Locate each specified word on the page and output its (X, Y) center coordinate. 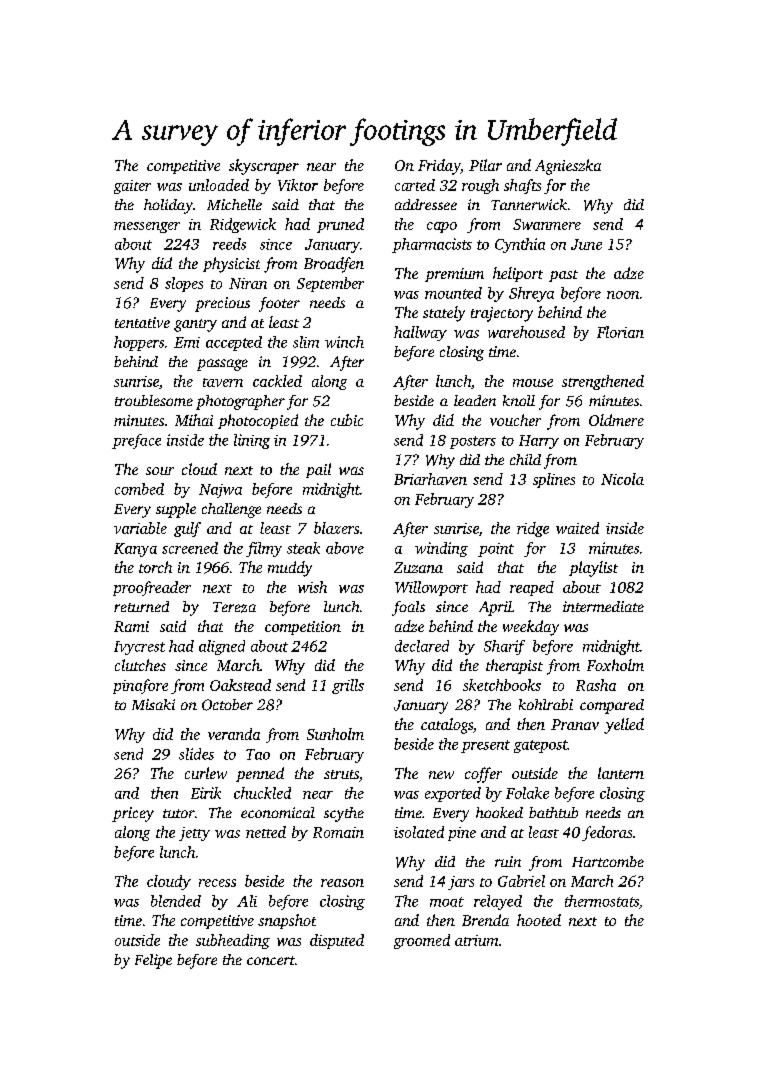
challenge (231, 510)
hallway (420, 333)
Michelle (234, 204)
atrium (476, 940)
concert (271, 960)
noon (623, 295)
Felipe (153, 961)
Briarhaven (430, 479)
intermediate (603, 606)
